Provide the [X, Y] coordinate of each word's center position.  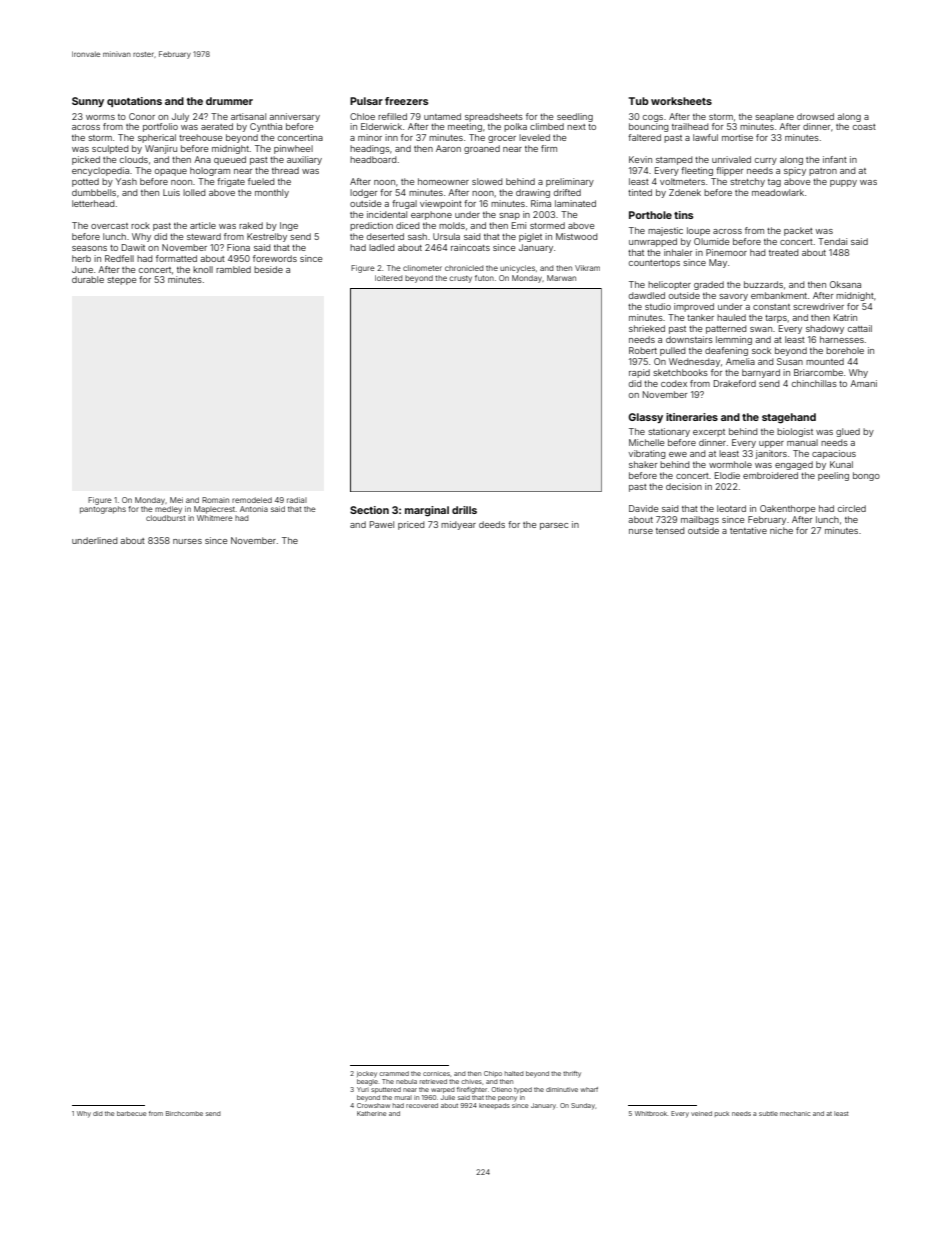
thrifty [572, 1074]
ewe [678, 454]
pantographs [103, 510]
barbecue [131, 1113]
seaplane [774, 117]
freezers [406, 101]
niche [781, 530]
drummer [229, 101]
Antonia [254, 509]
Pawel [382, 524]
